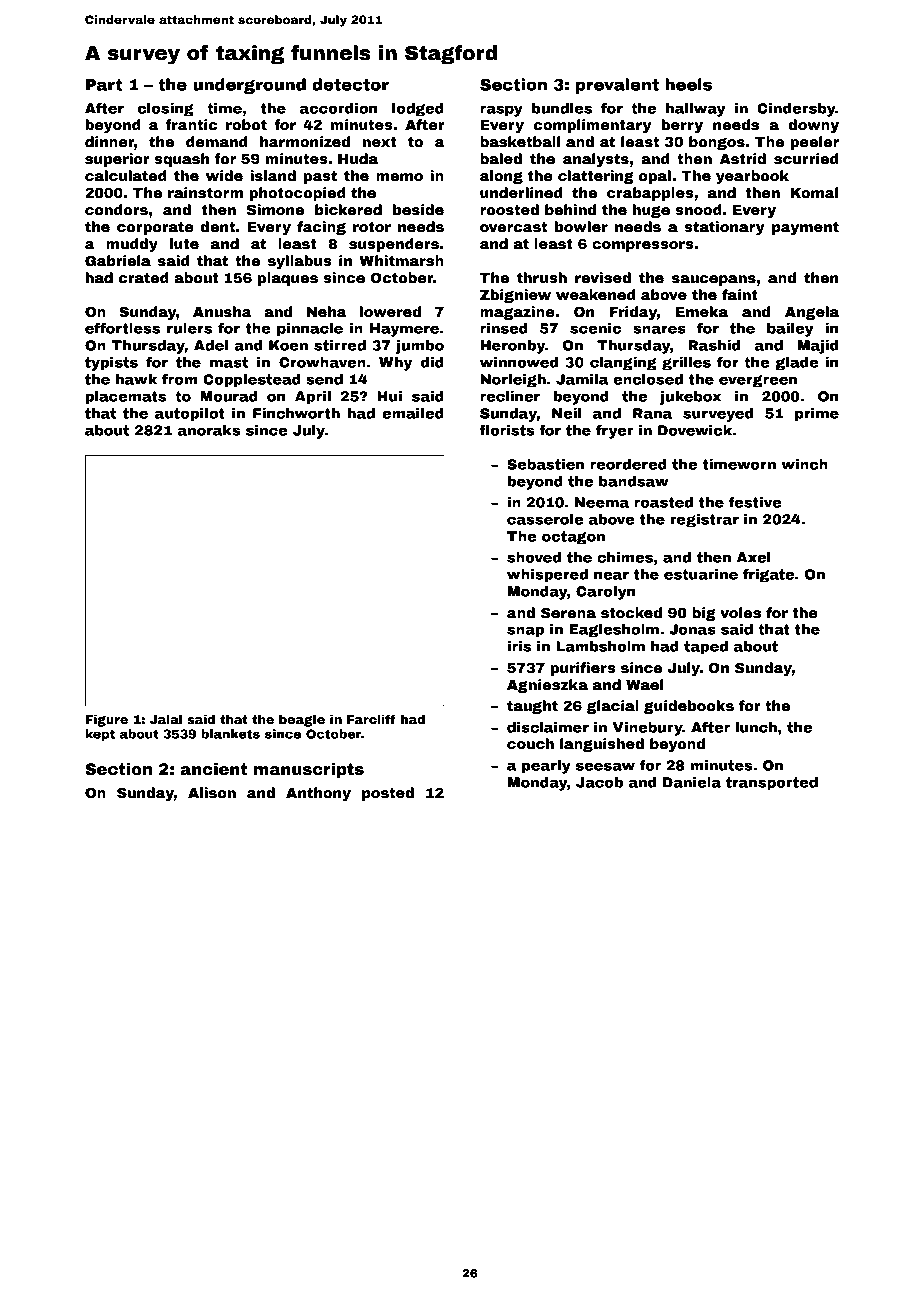 Image resolution: width=924 pixels, height=1308 pixels. Describe the element at coordinates (623, 364) in the screenshot. I see `clanging` at that location.
